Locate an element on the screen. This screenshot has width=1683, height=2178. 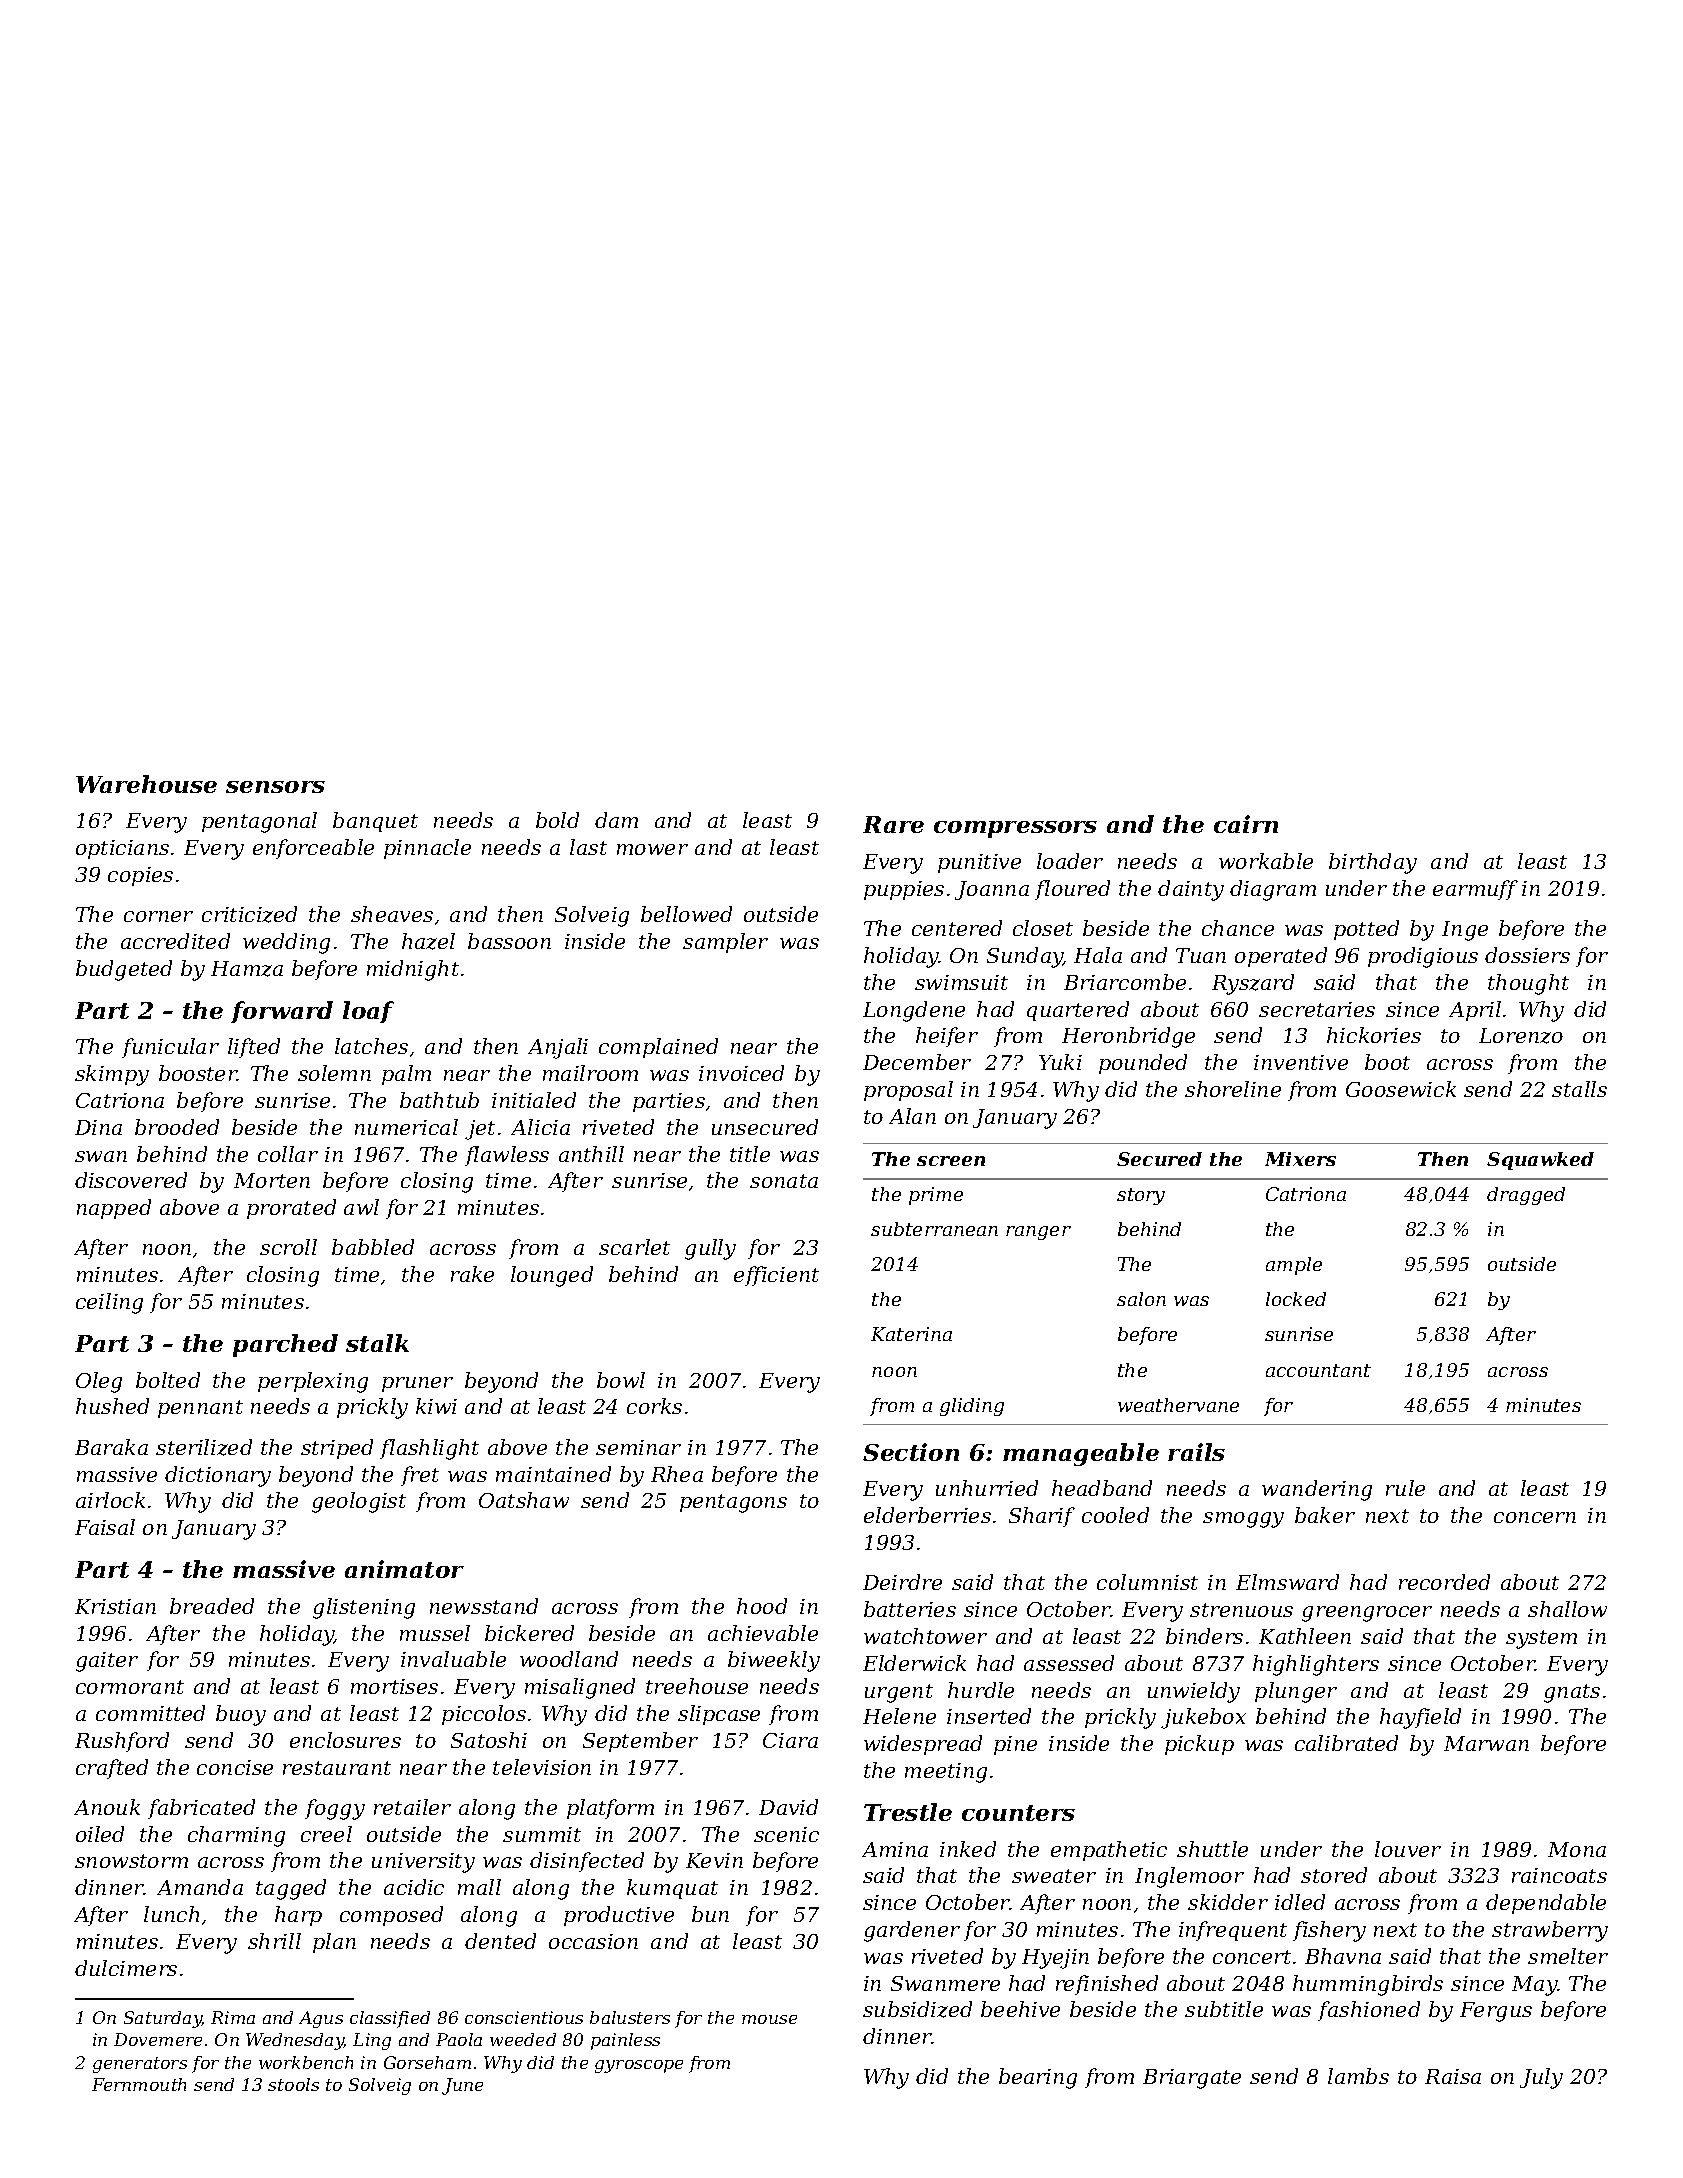
locked is located at coordinates (1296, 1299).
